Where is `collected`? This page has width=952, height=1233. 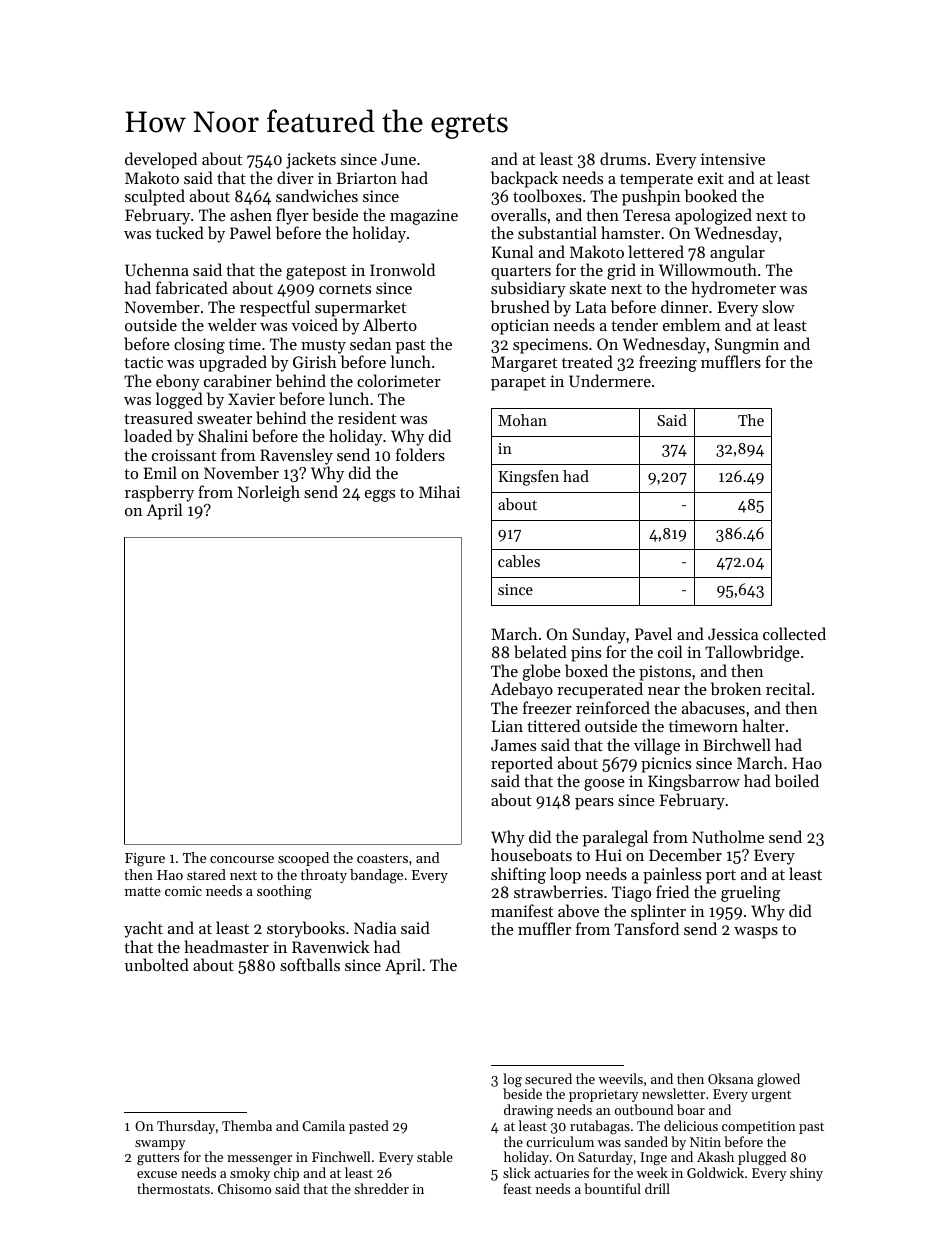
collected is located at coordinates (794, 633).
